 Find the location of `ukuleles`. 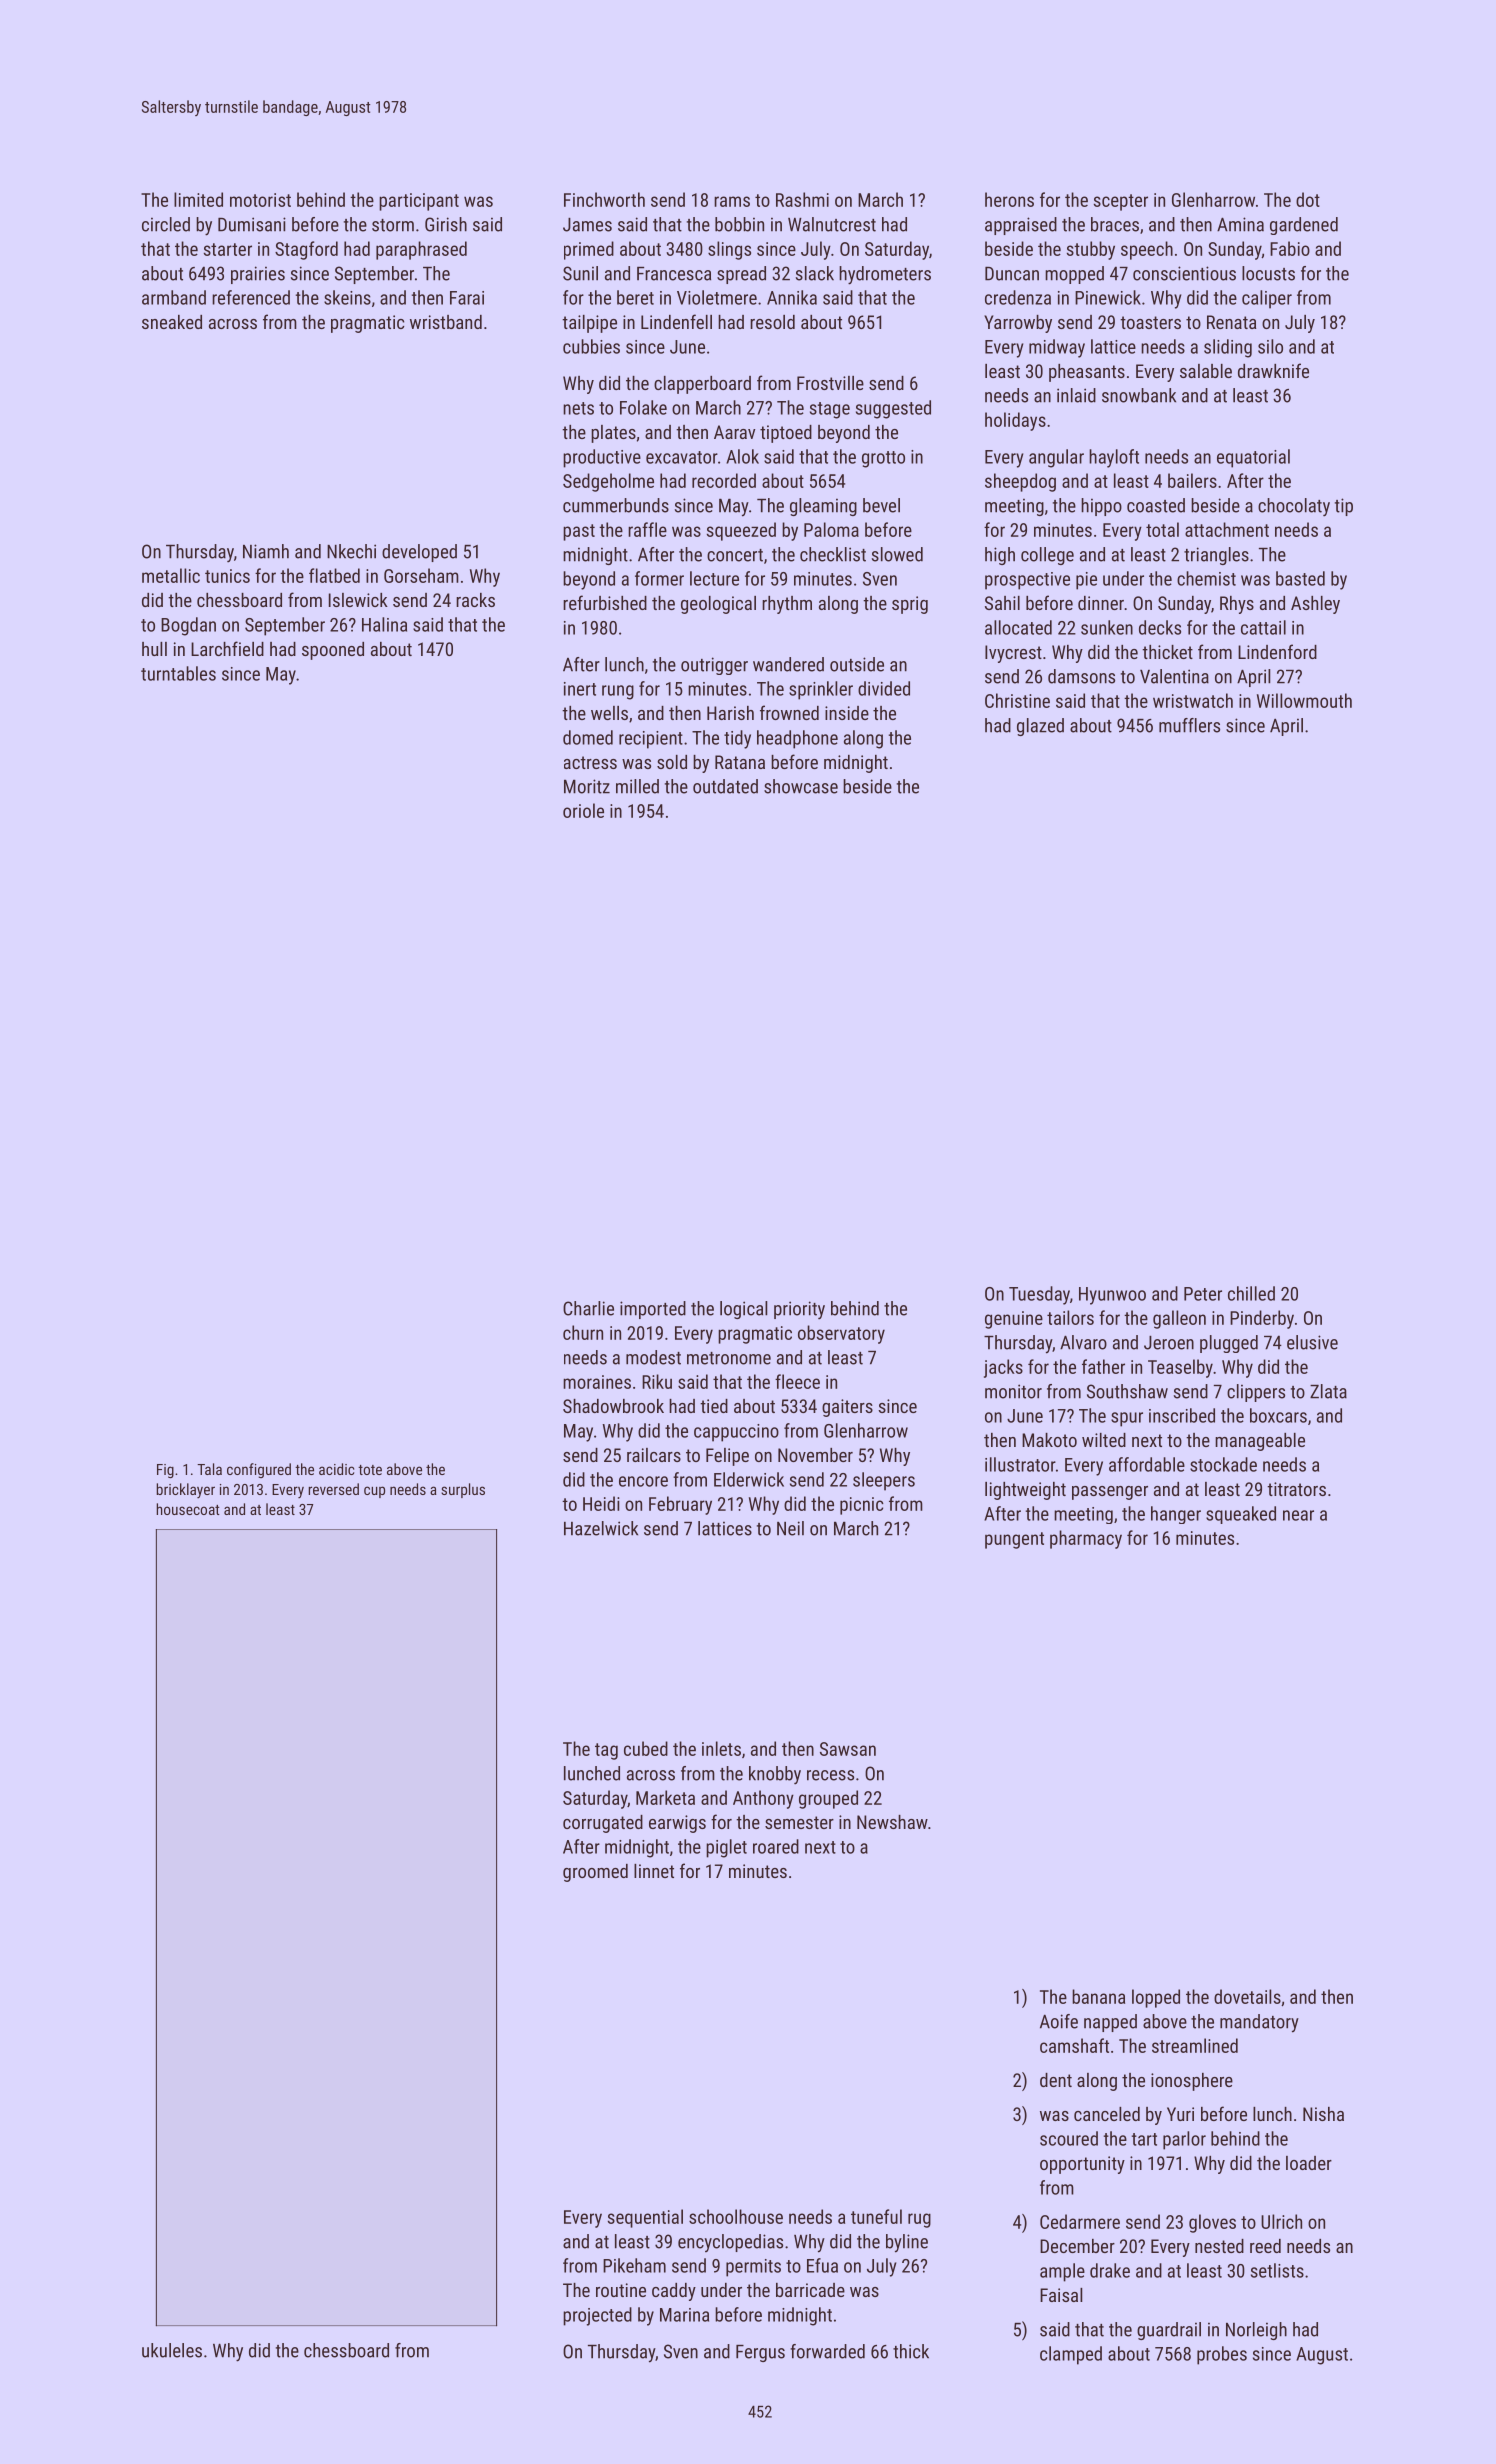

ukuleles is located at coordinates (172, 2350).
